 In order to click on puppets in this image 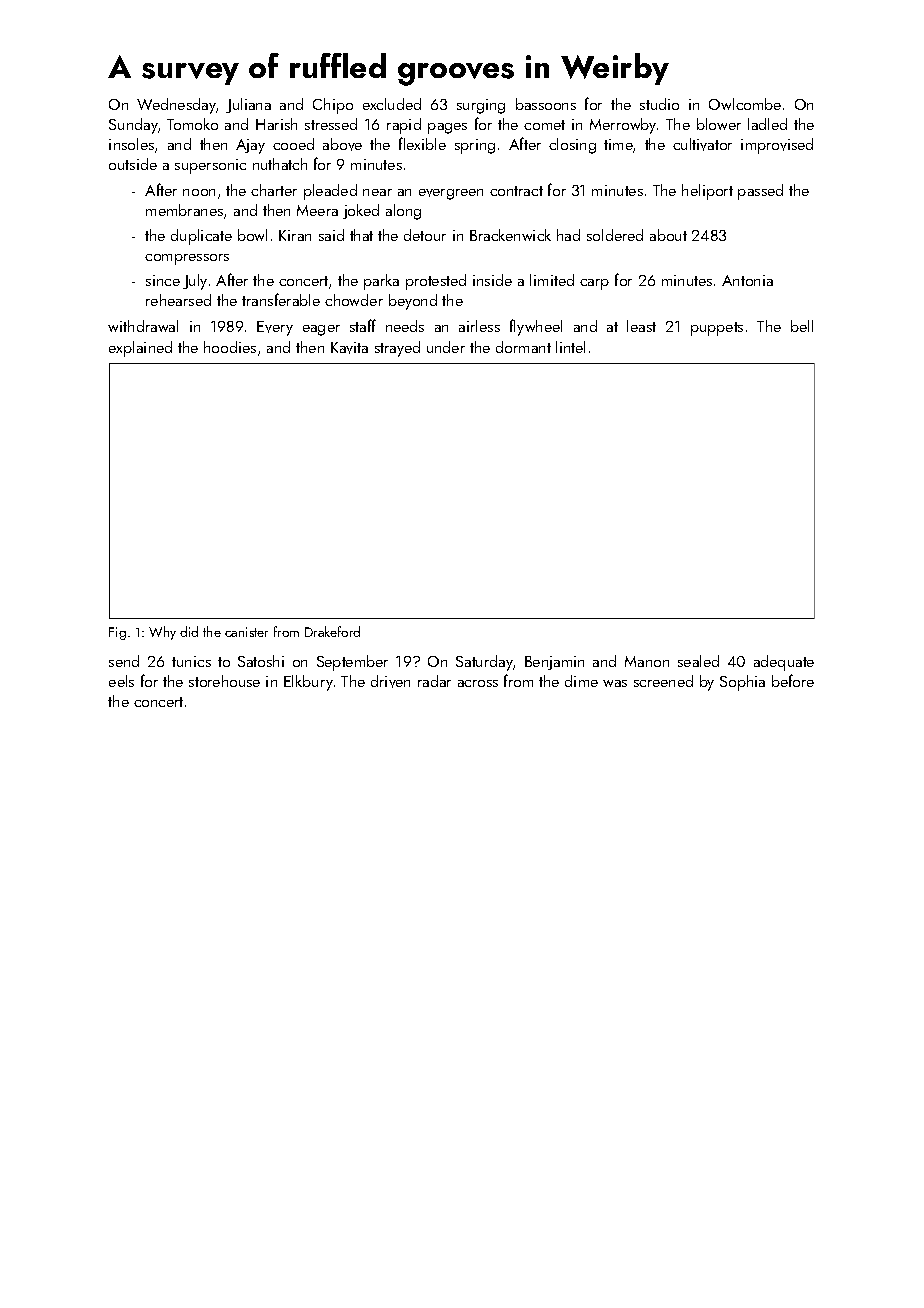, I will do `click(717, 329)`.
